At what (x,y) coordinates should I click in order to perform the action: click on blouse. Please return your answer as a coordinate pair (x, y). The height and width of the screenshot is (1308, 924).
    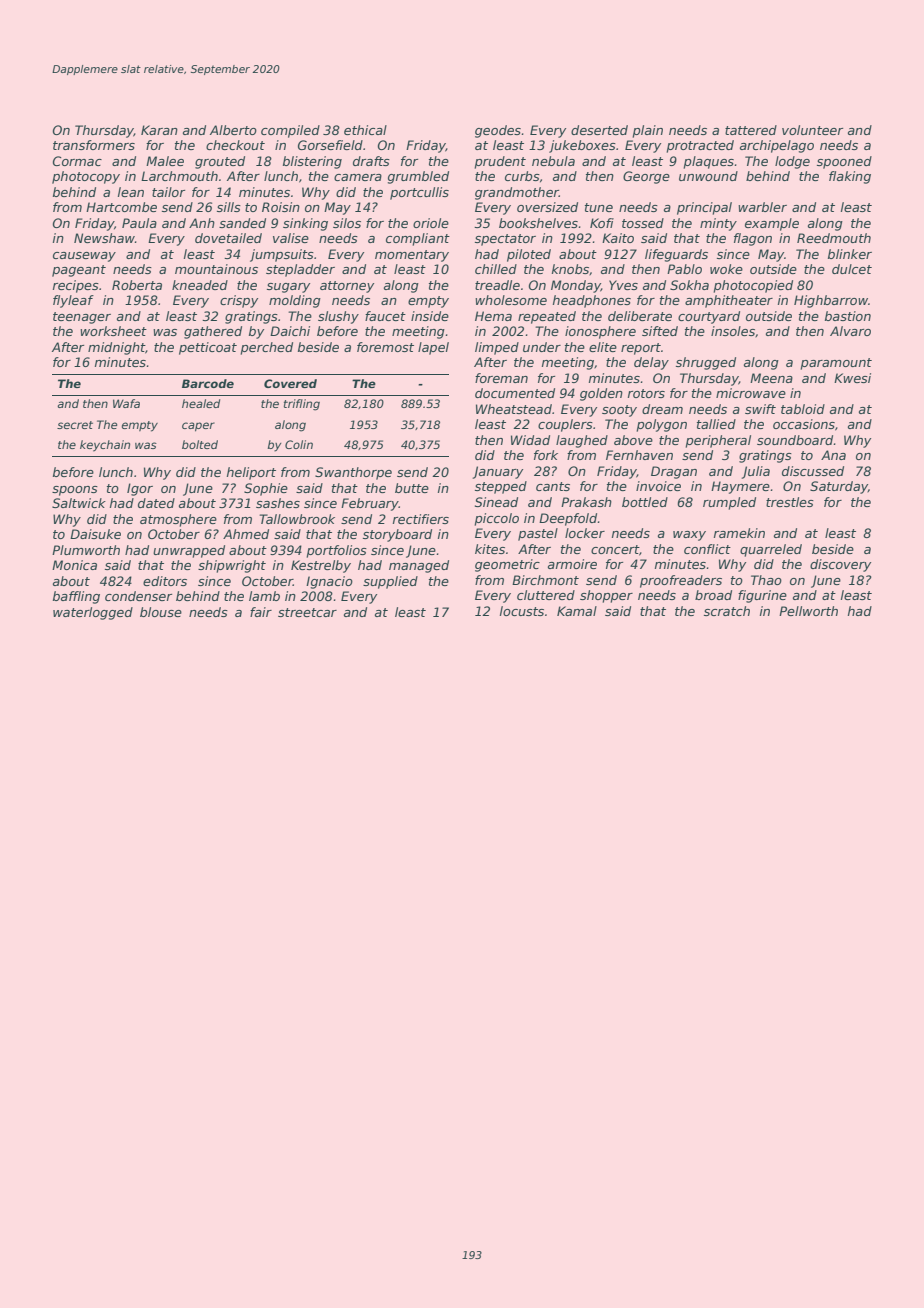
    Looking at the image, I should click on (161, 612).
